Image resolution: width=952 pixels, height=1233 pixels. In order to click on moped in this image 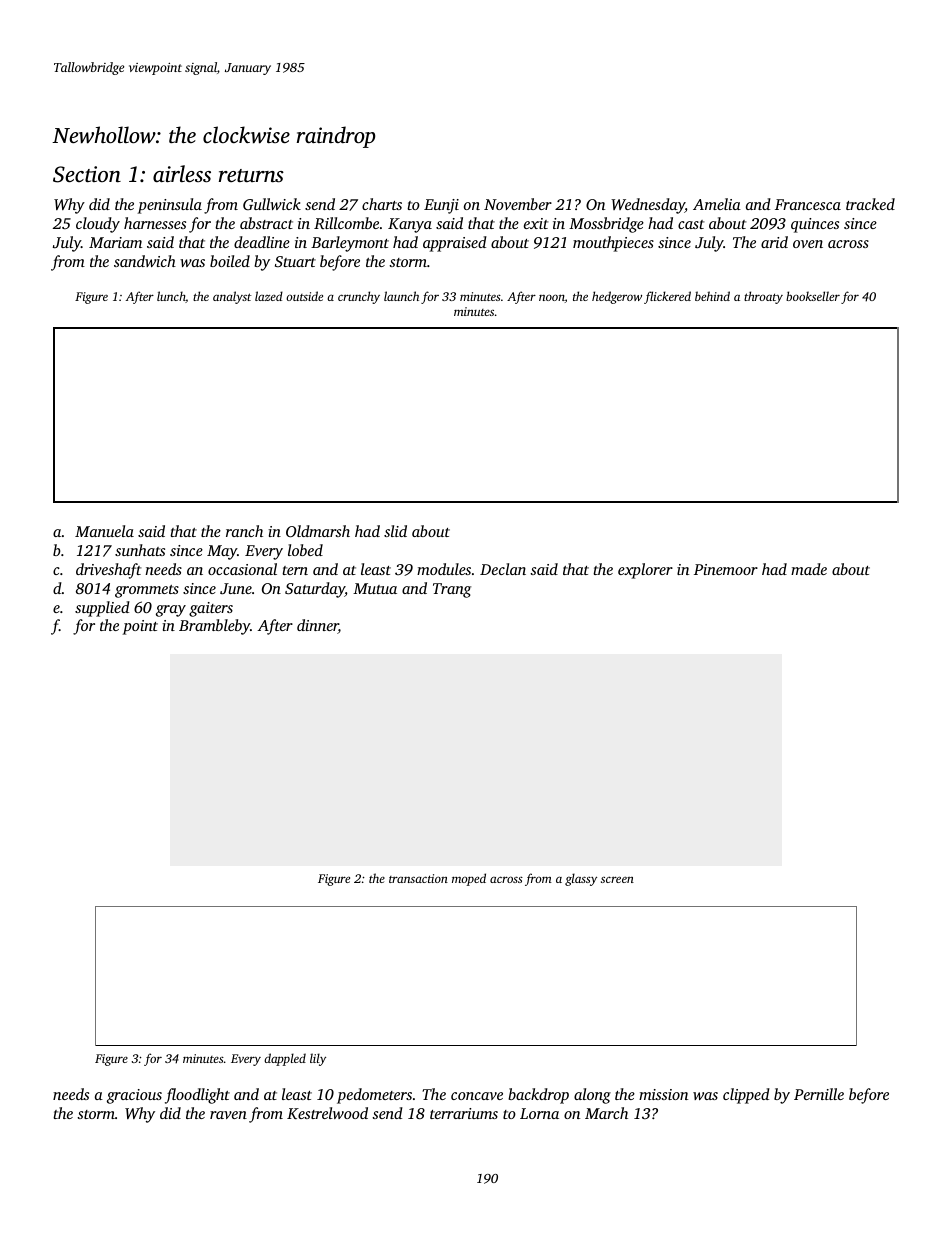, I will do `click(469, 879)`.
